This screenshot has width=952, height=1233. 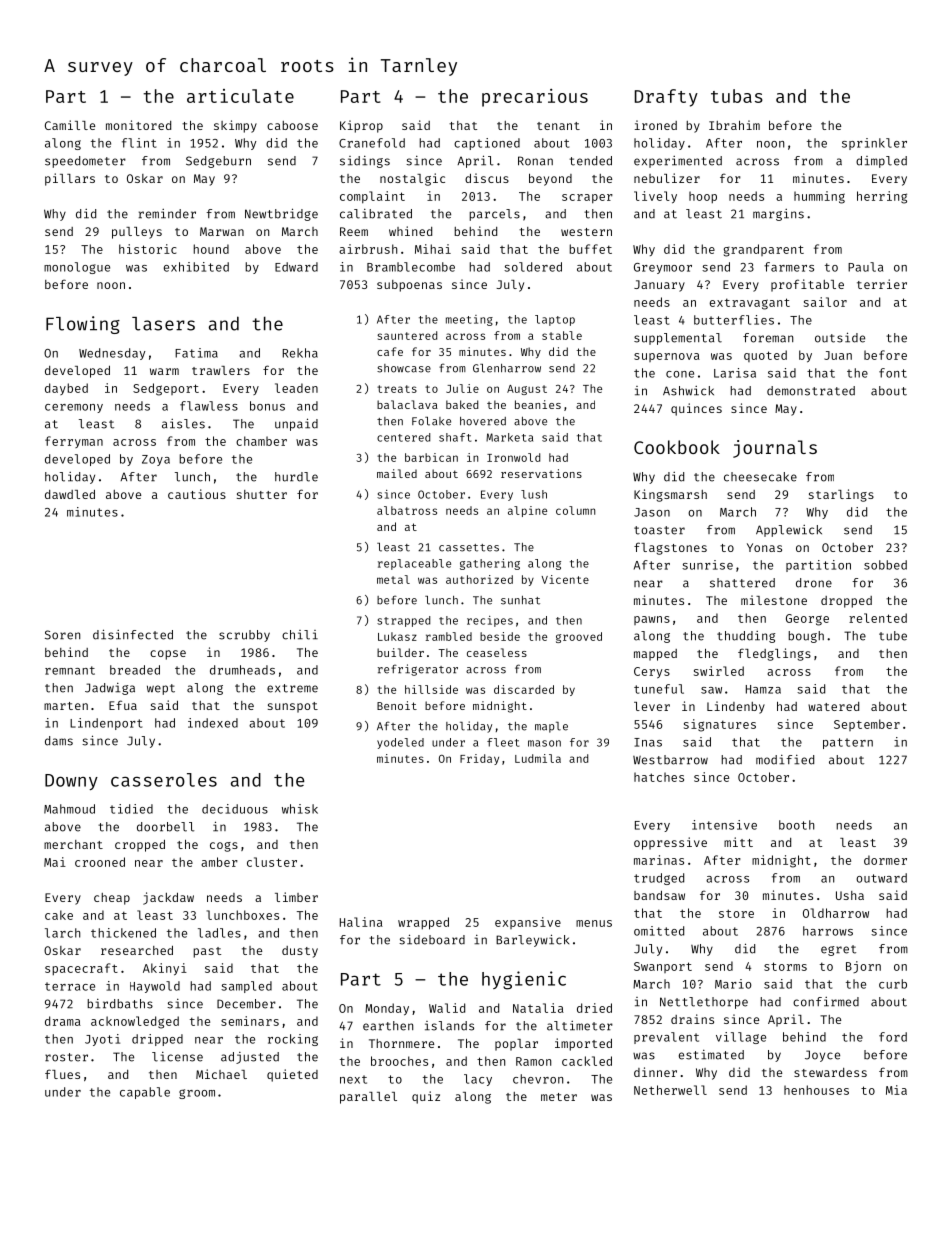 What do you see at coordinates (368, 249) in the screenshot?
I see `airbrush` at bounding box center [368, 249].
